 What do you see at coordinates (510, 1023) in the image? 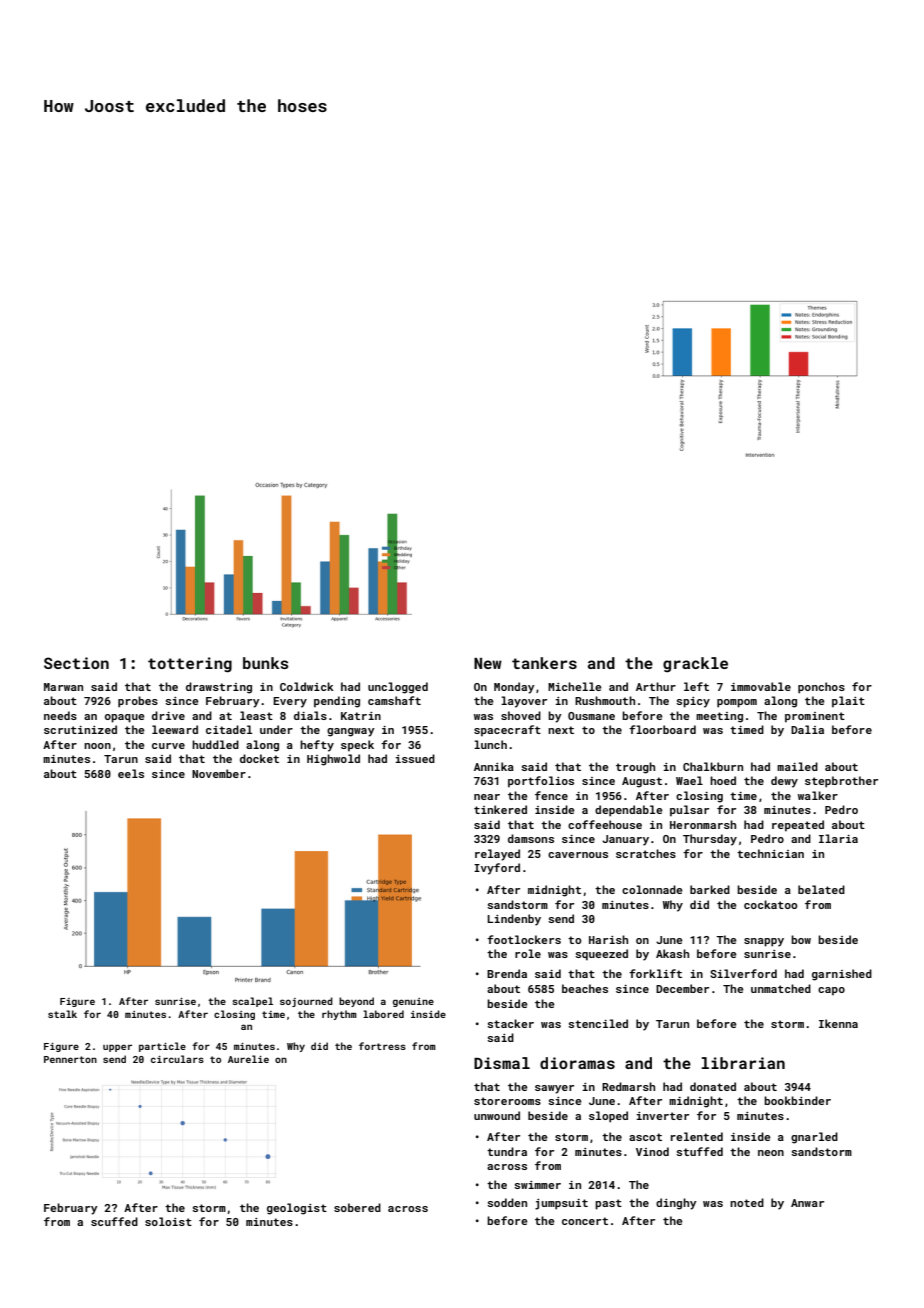
I see `stacker` at bounding box center [510, 1023].
